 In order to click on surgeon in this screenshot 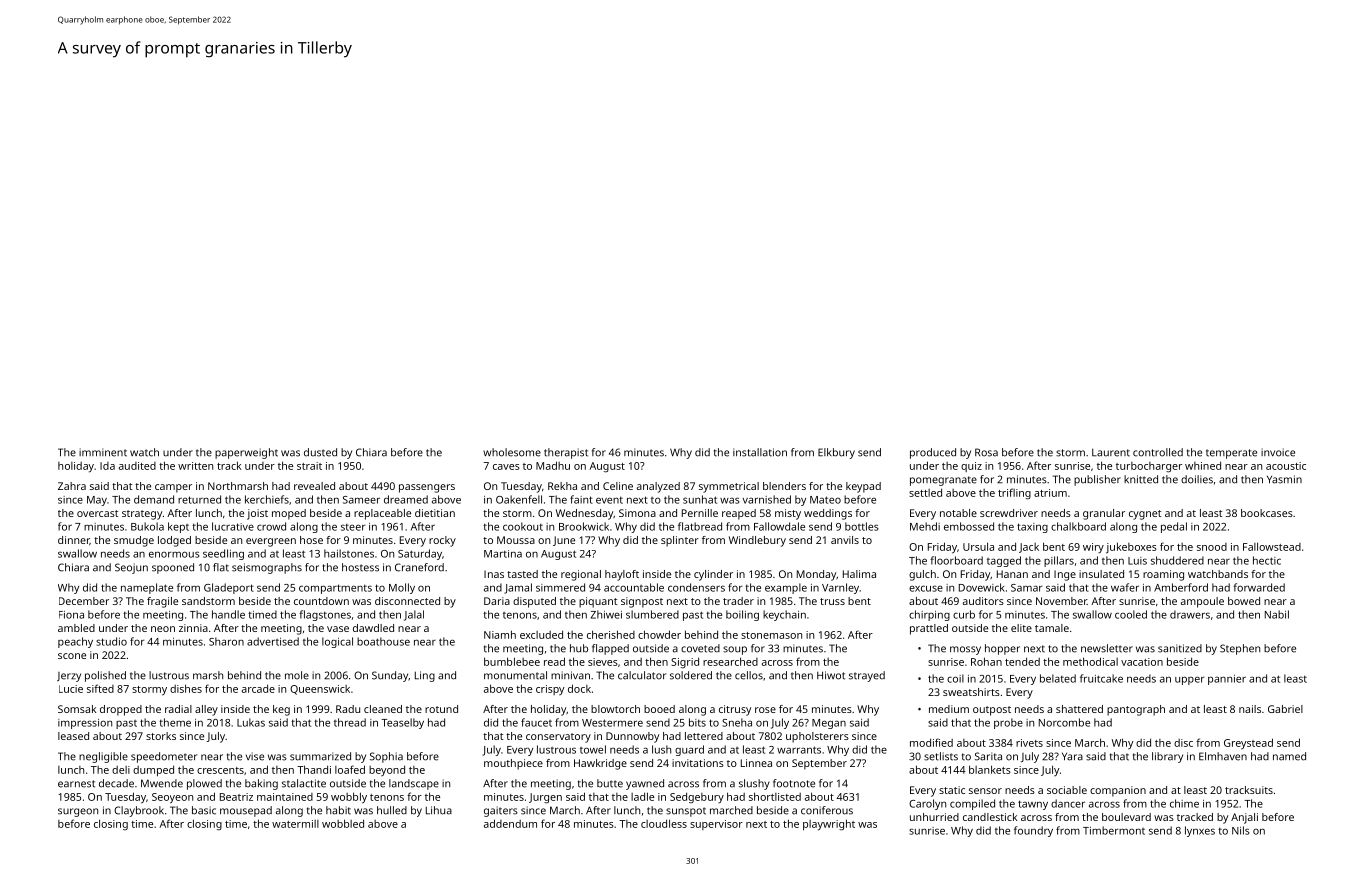, I will do `click(78, 812)`.
